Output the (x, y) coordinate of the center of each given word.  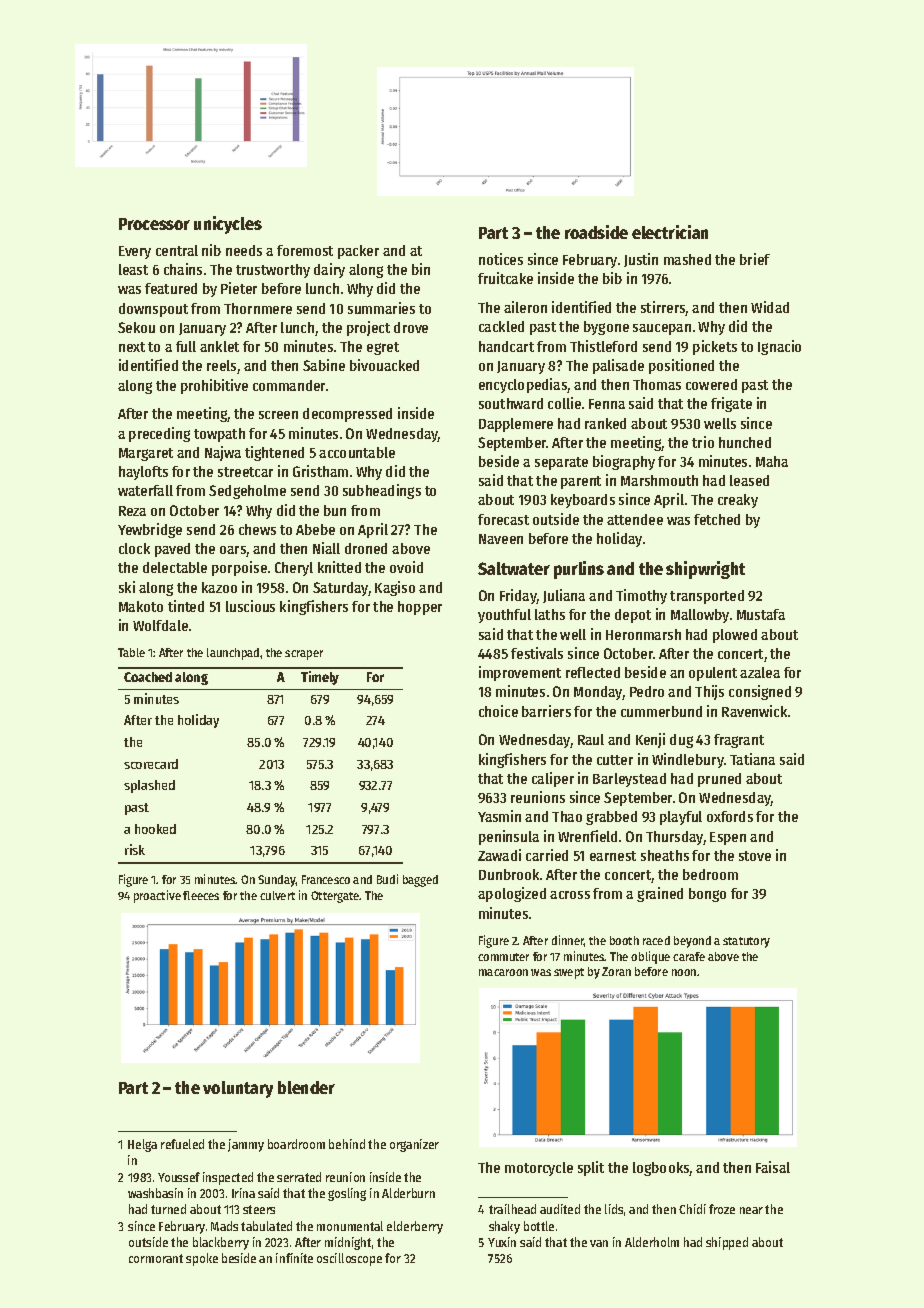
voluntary (238, 1089)
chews (257, 529)
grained (660, 894)
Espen (728, 838)
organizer (414, 1145)
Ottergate (335, 897)
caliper (553, 779)
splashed (149, 786)
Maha (772, 461)
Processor (154, 224)
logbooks (661, 1169)
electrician (670, 232)
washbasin (155, 1193)
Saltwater (514, 568)
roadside (596, 232)
